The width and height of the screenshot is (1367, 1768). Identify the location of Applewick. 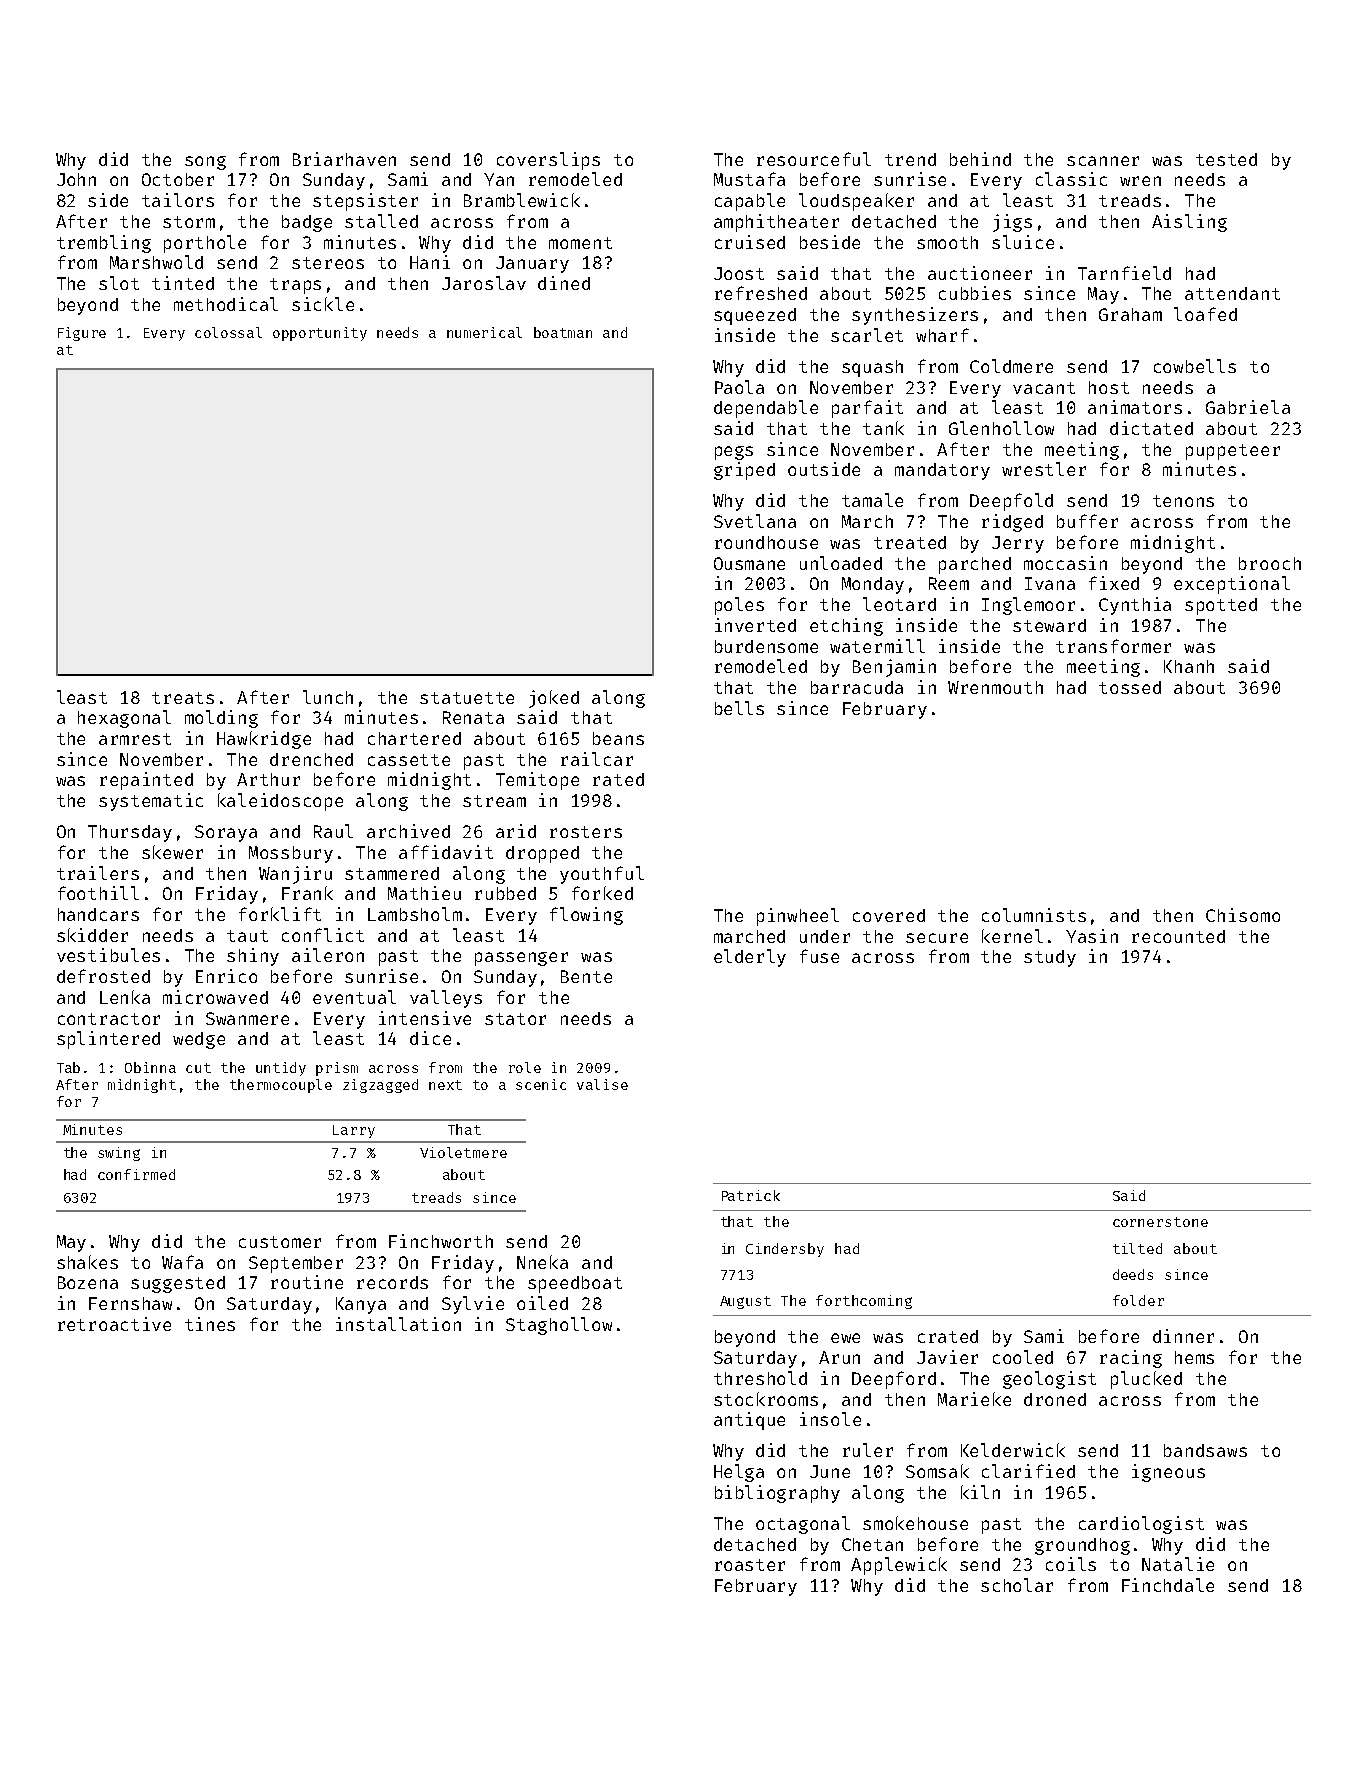
(899, 1566).
